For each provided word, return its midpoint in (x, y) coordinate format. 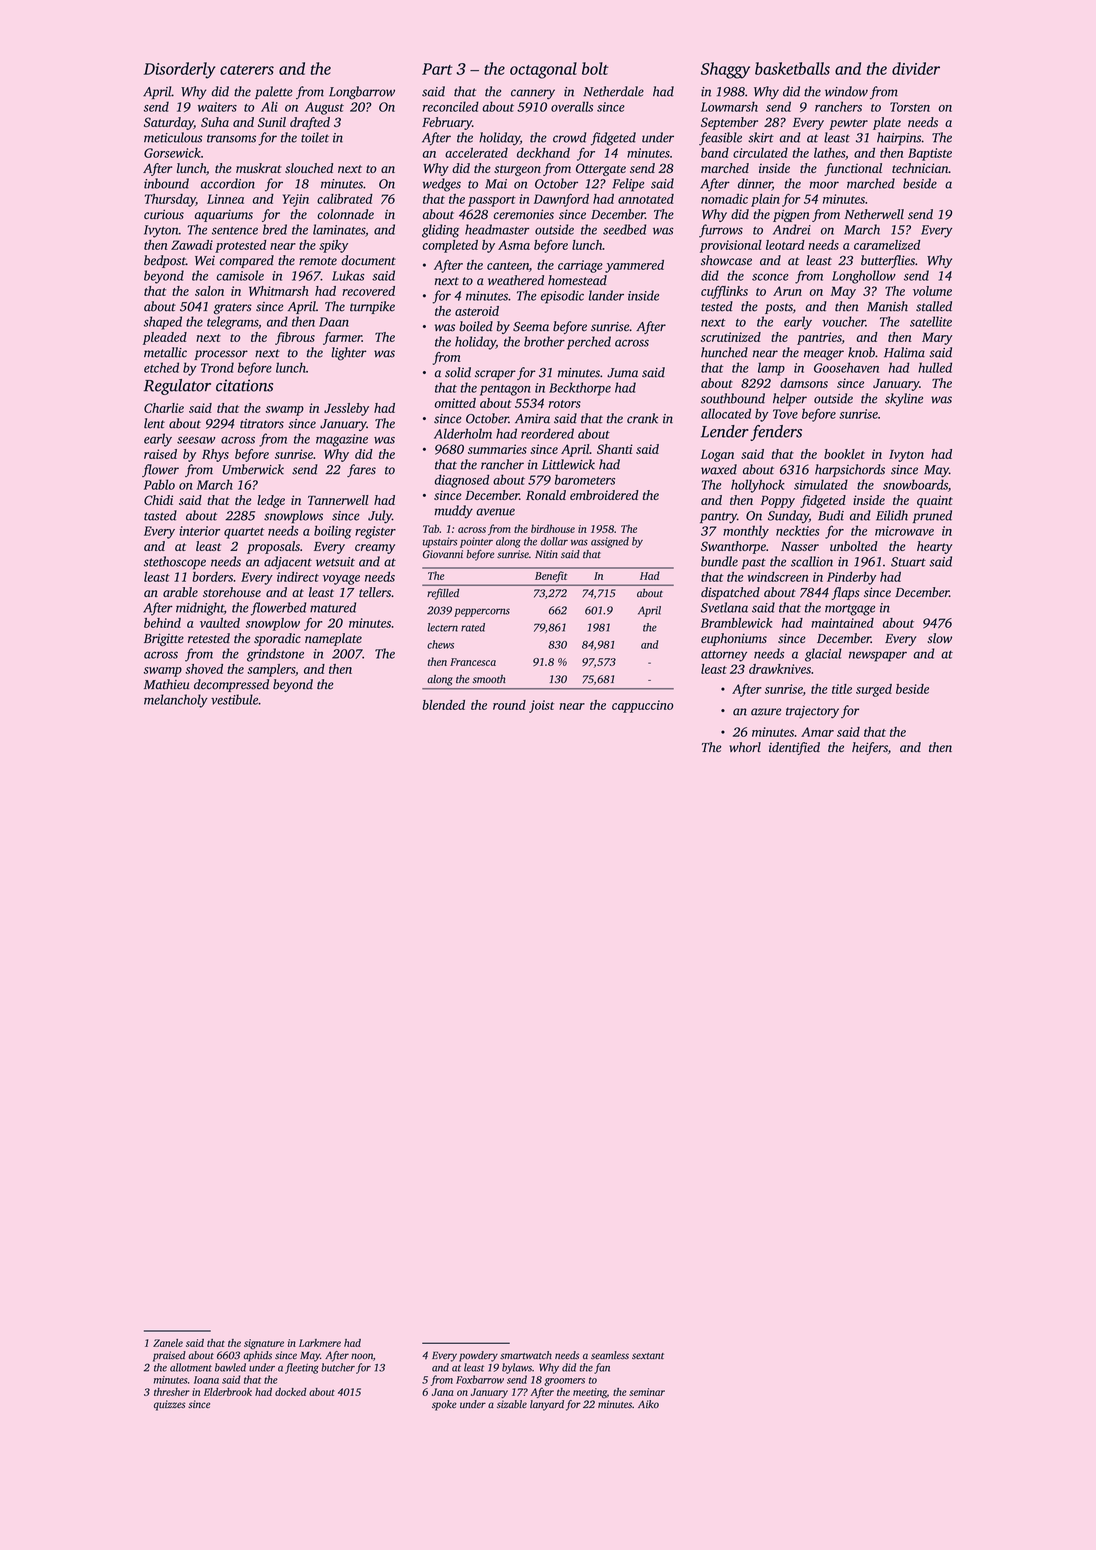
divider (916, 68)
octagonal (543, 70)
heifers (870, 748)
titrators (262, 424)
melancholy (176, 701)
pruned (932, 516)
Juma (622, 373)
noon (362, 1356)
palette (273, 92)
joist (542, 706)
